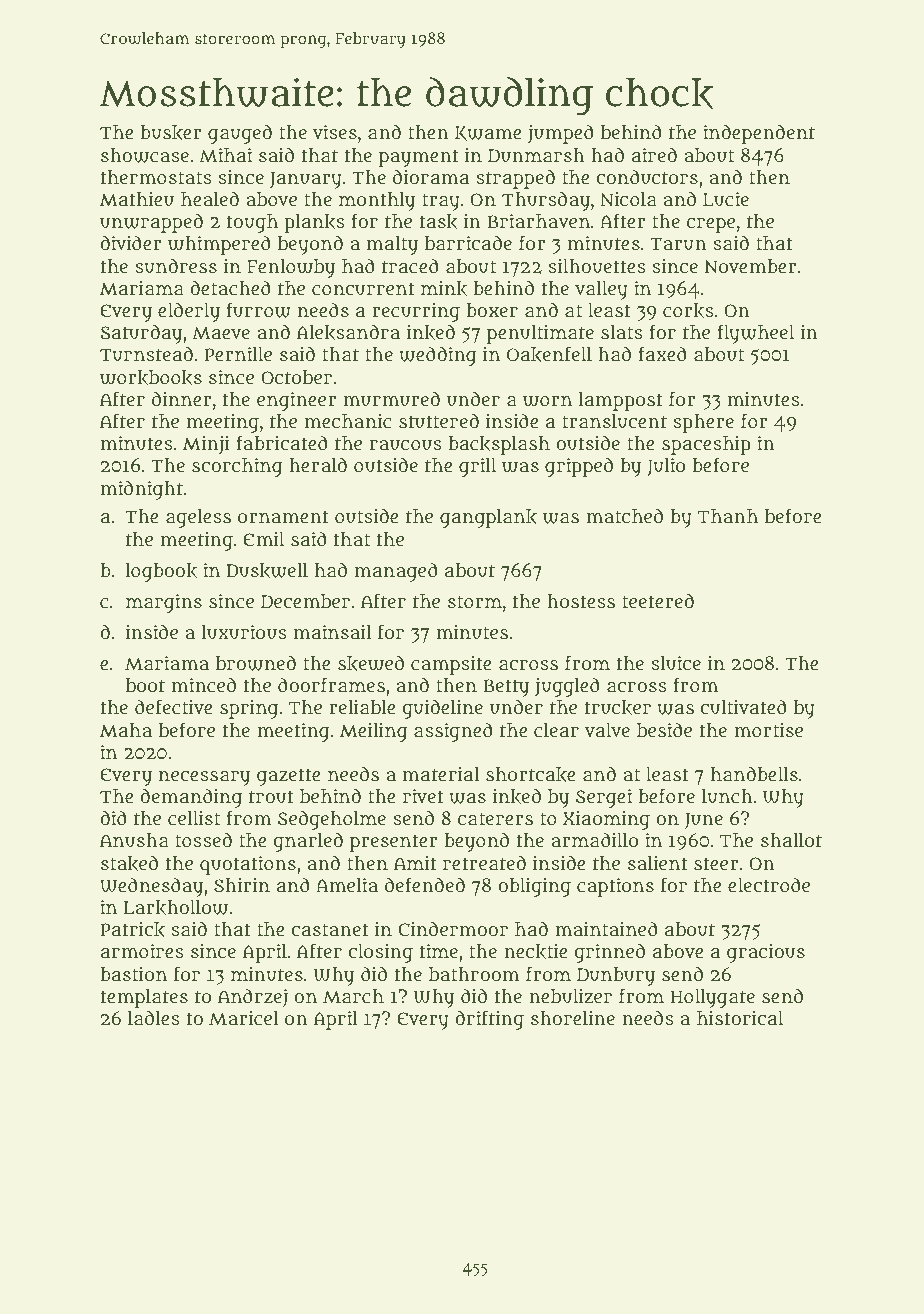  I want to click on rivet, so click(423, 796).
